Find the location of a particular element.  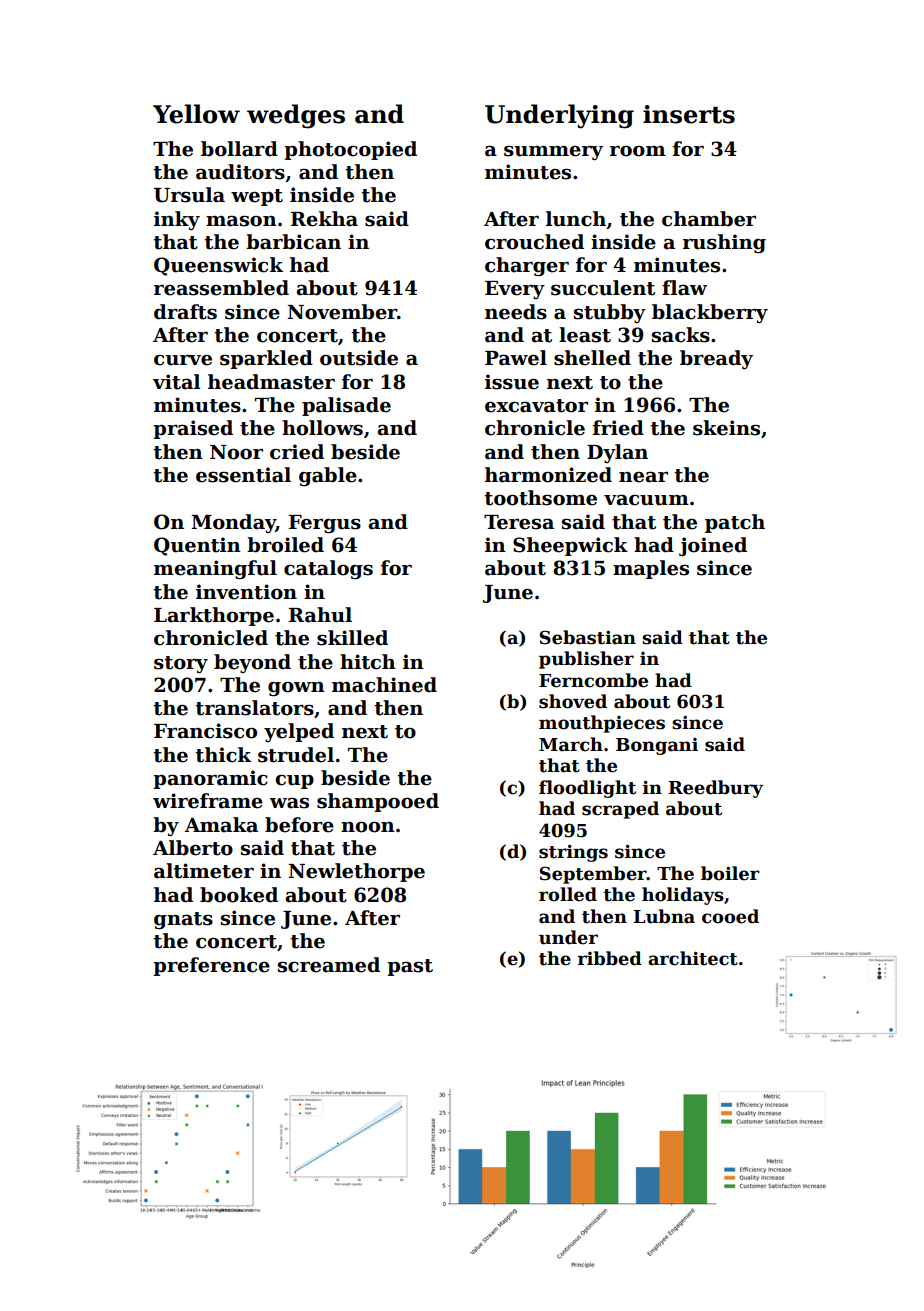

blackberry is located at coordinates (710, 313).
